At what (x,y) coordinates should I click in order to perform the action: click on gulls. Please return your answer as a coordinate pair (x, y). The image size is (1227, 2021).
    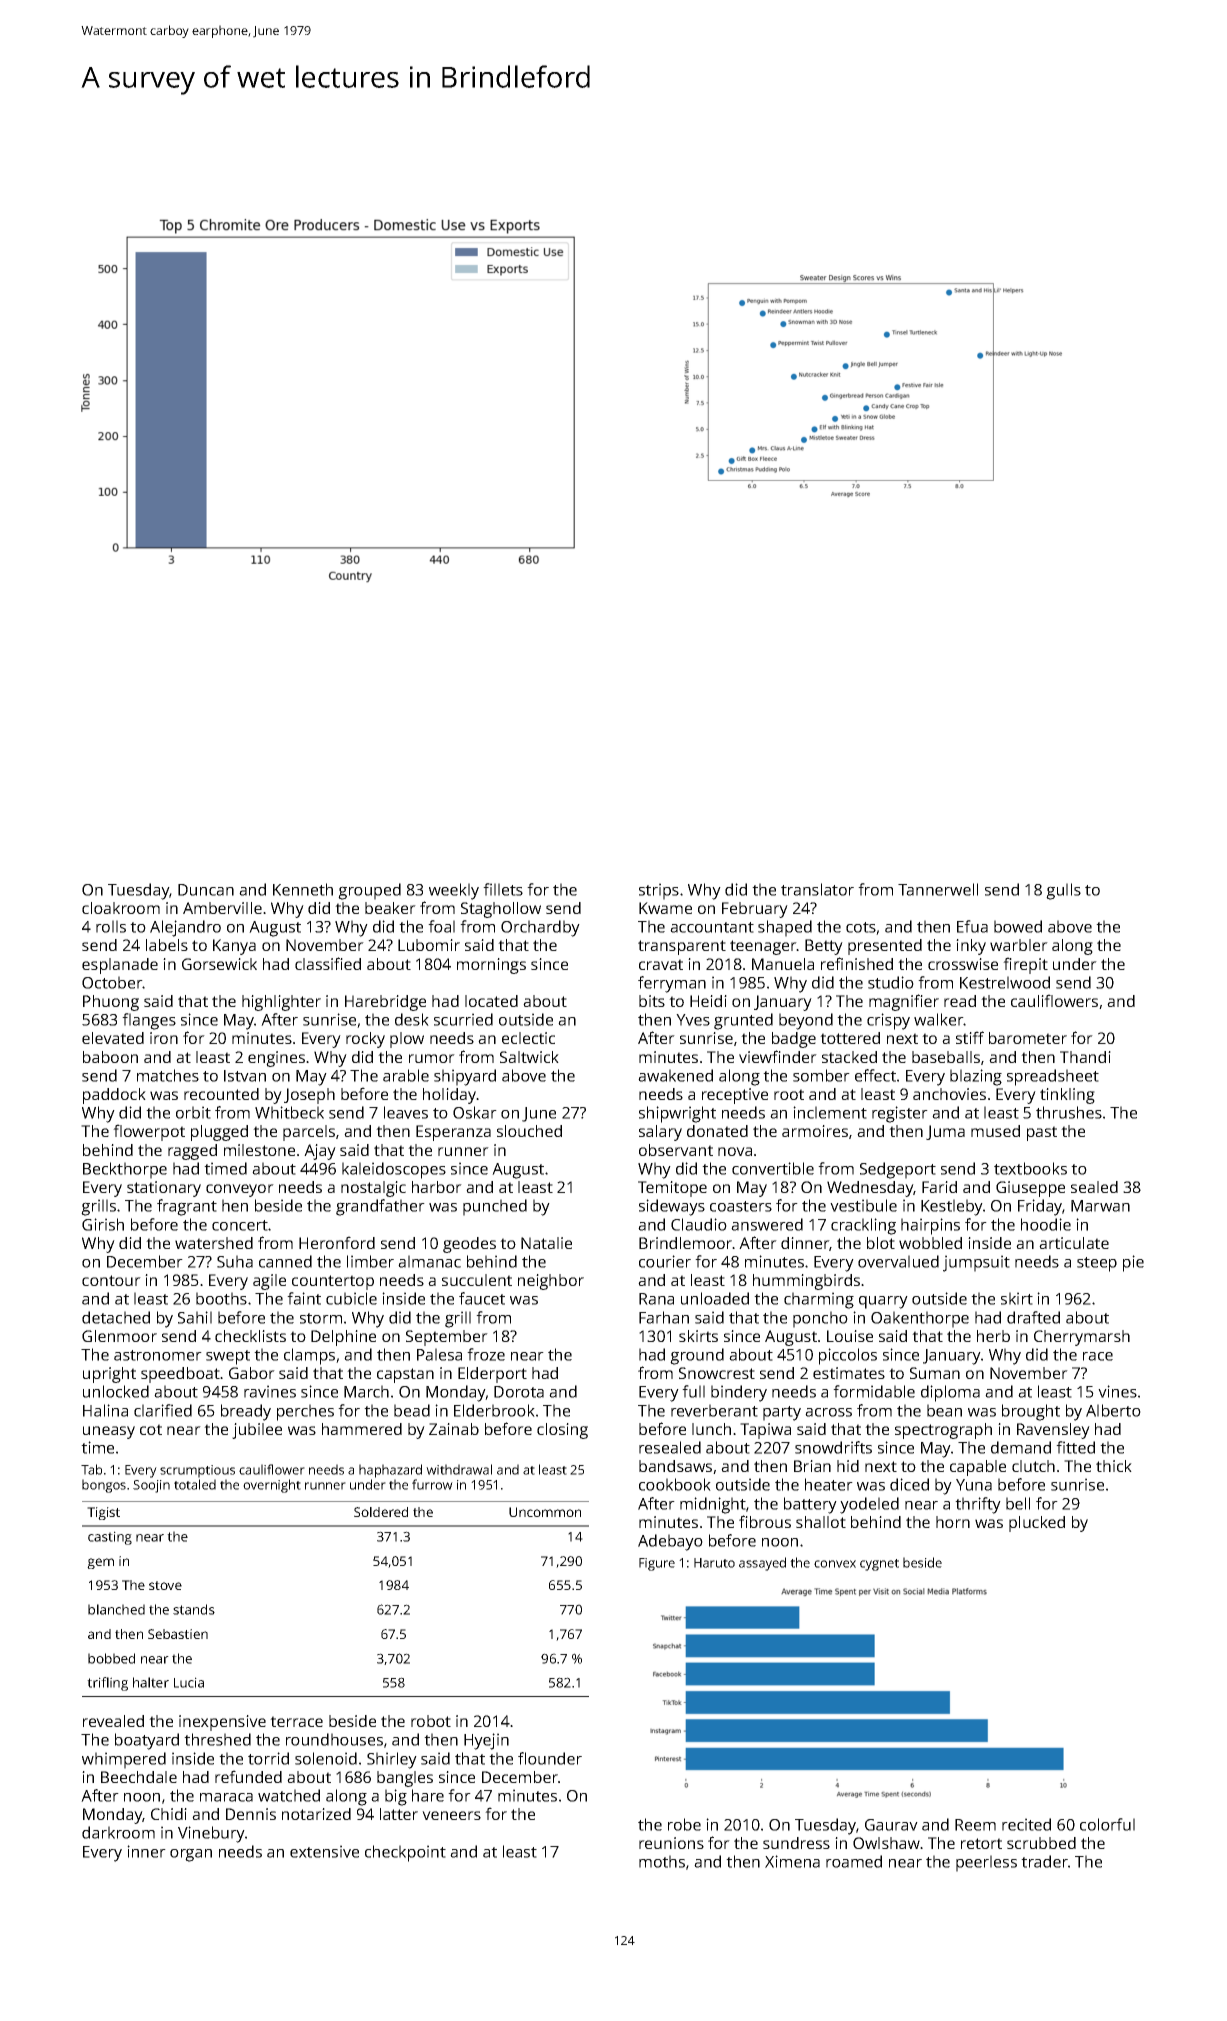
    Looking at the image, I should click on (1063, 891).
